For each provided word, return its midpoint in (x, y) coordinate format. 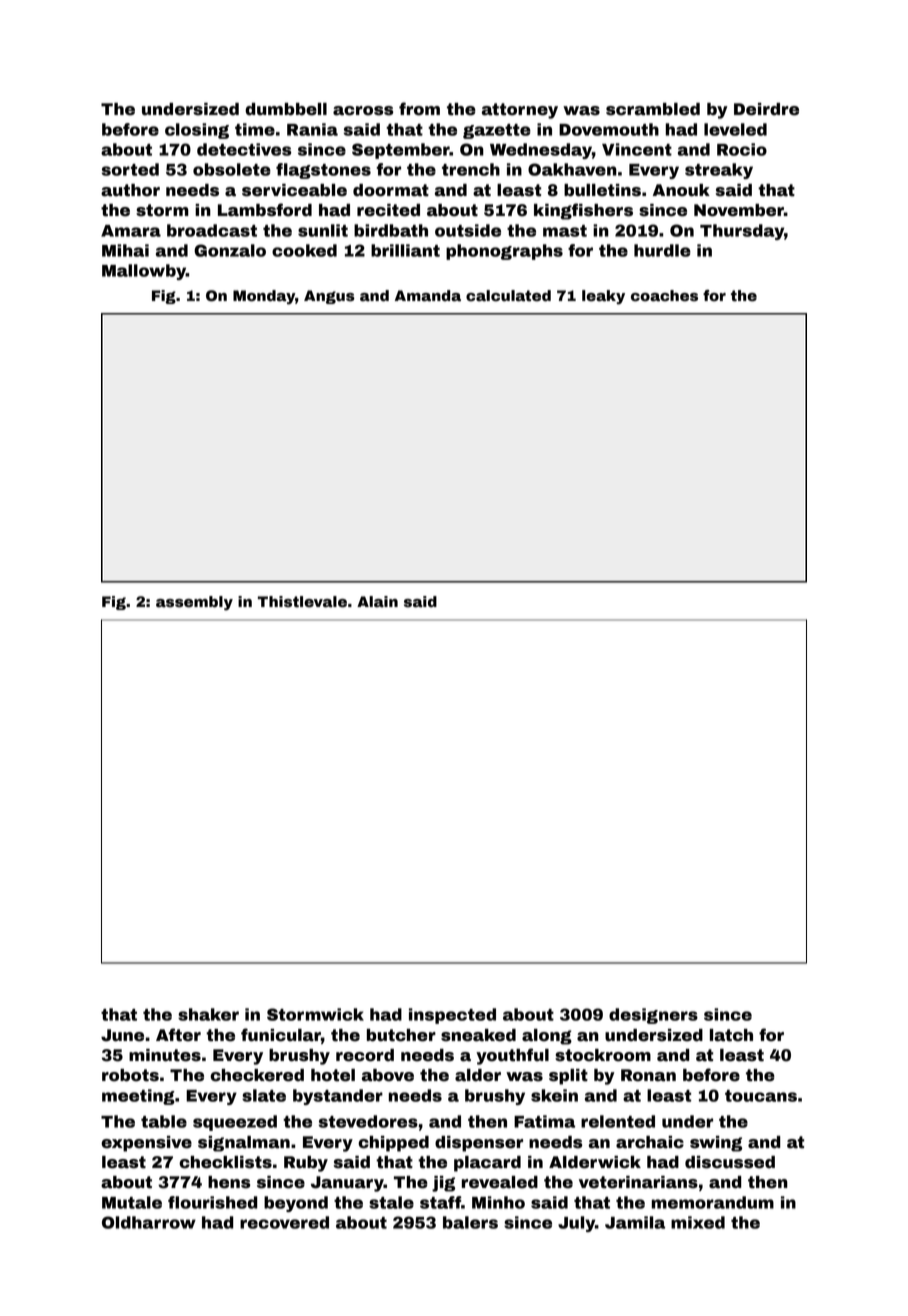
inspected (452, 1016)
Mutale (132, 1202)
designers (653, 1016)
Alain (377, 602)
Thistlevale (302, 602)
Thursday (742, 232)
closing (197, 131)
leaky (603, 297)
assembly (194, 603)
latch (731, 1035)
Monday (264, 297)
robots (130, 1075)
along (547, 1037)
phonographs (504, 252)
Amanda (428, 296)
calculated (508, 296)
